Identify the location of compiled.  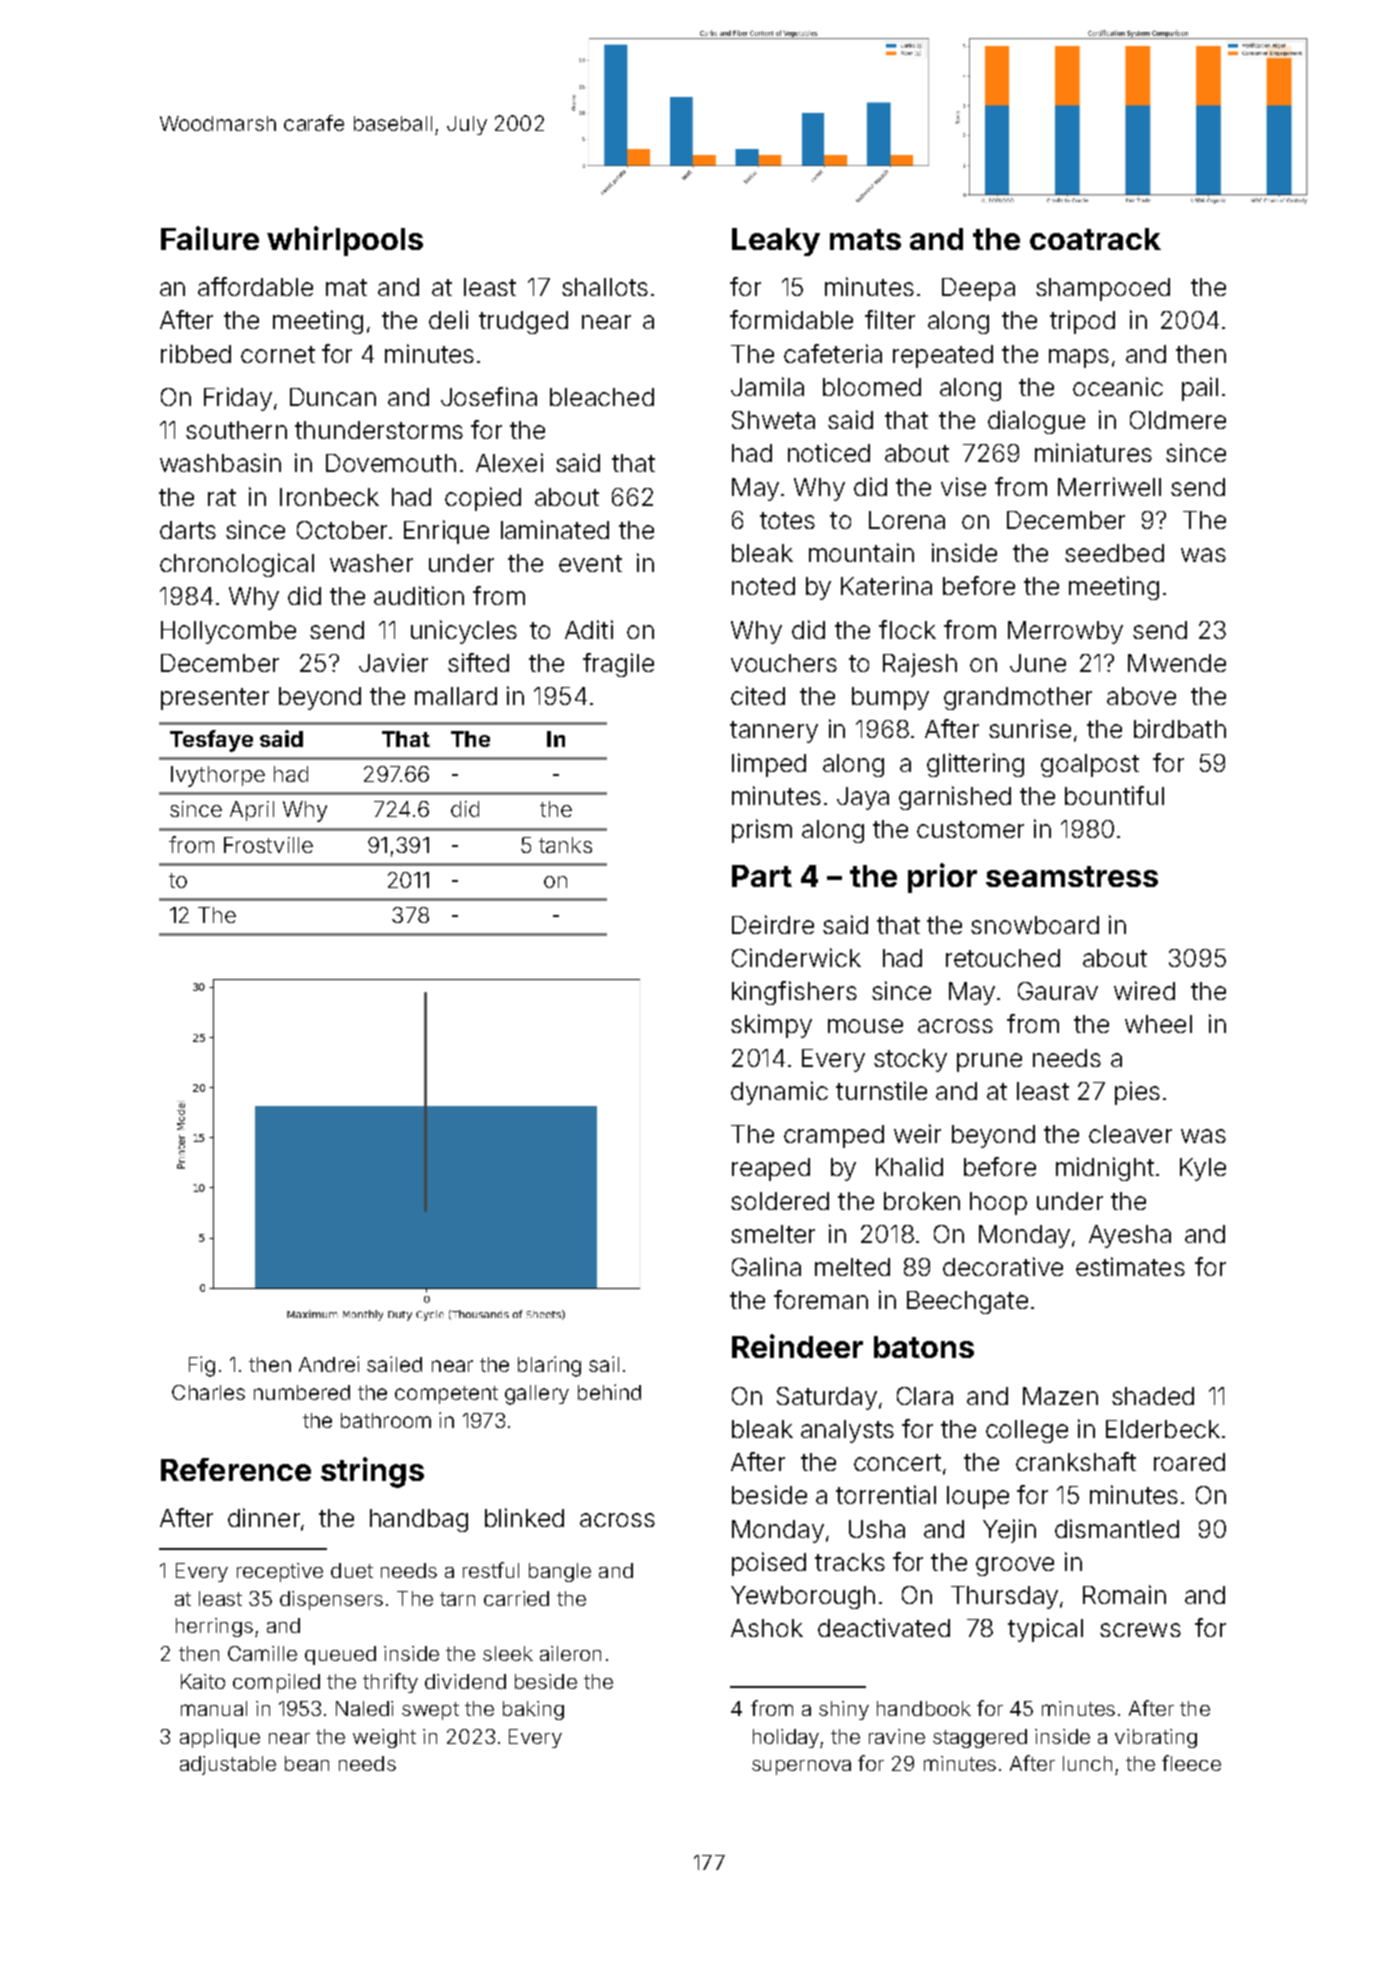
(276, 1683).
